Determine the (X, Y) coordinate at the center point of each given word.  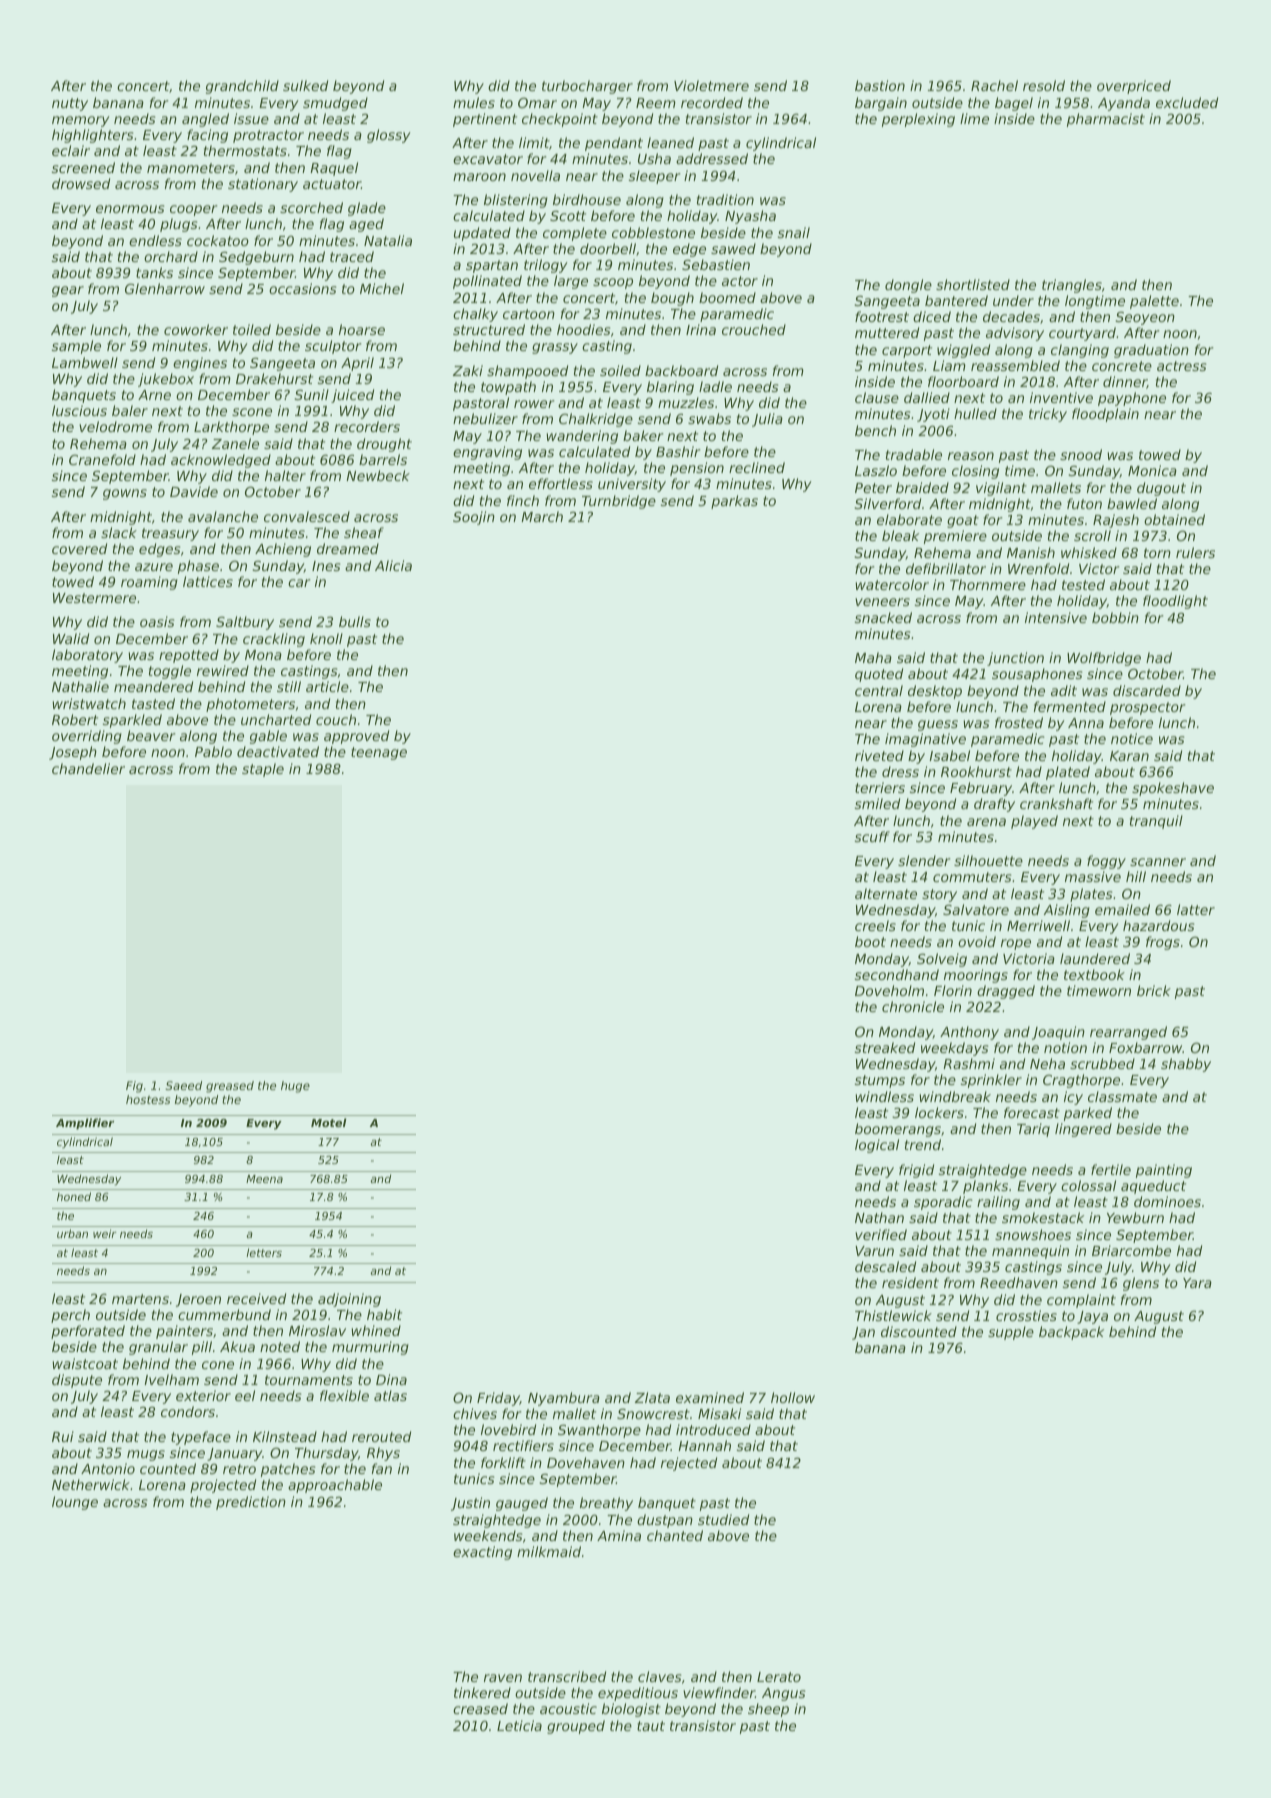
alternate (886, 893)
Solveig (942, 960)
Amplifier (85, 1124)
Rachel (994, 85)
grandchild (242, 87)
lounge (75, 1503)
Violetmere (711, 85)
